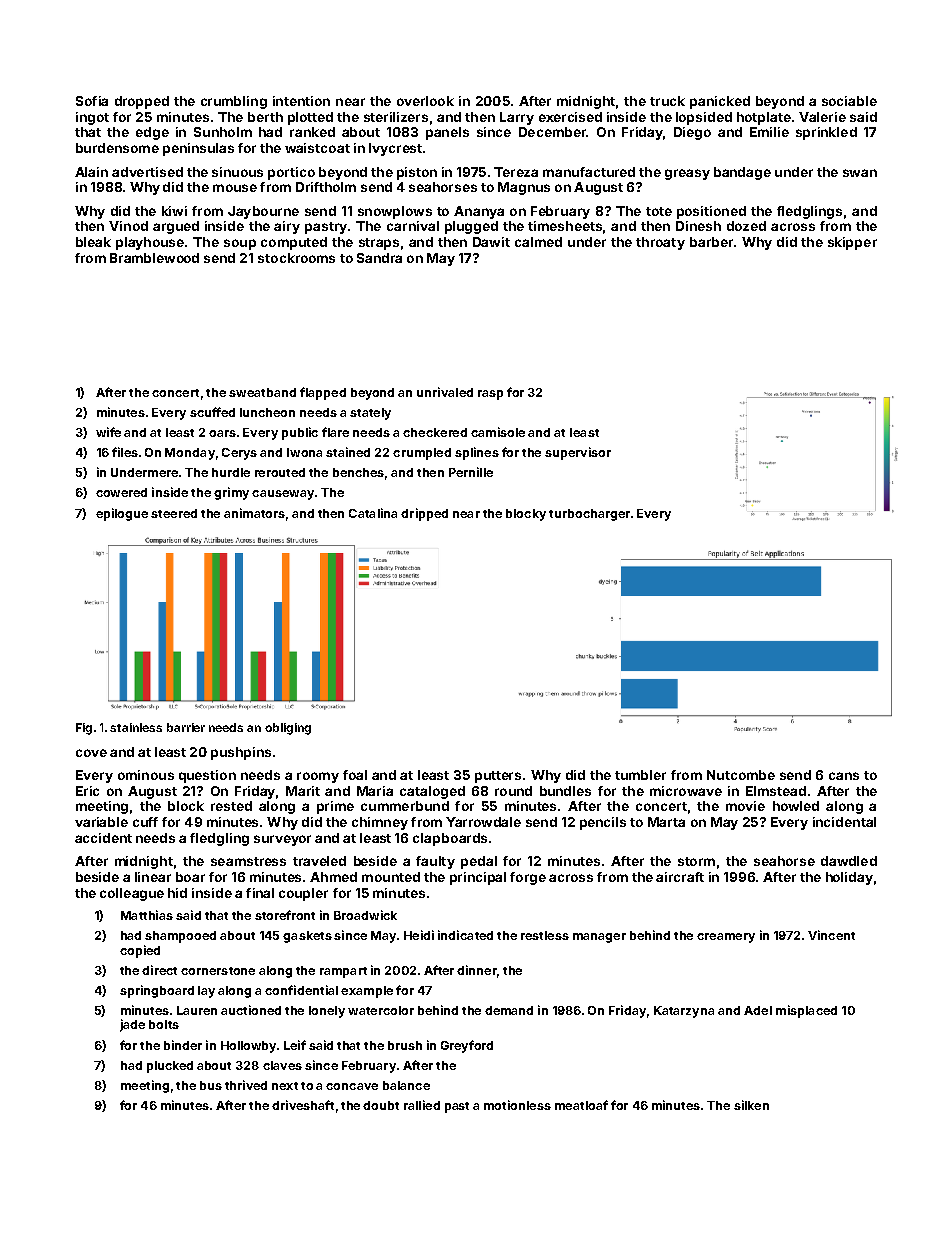 The height and width of the screenshot is (1233, 952). I want to click on variable, so click(101, 822).
